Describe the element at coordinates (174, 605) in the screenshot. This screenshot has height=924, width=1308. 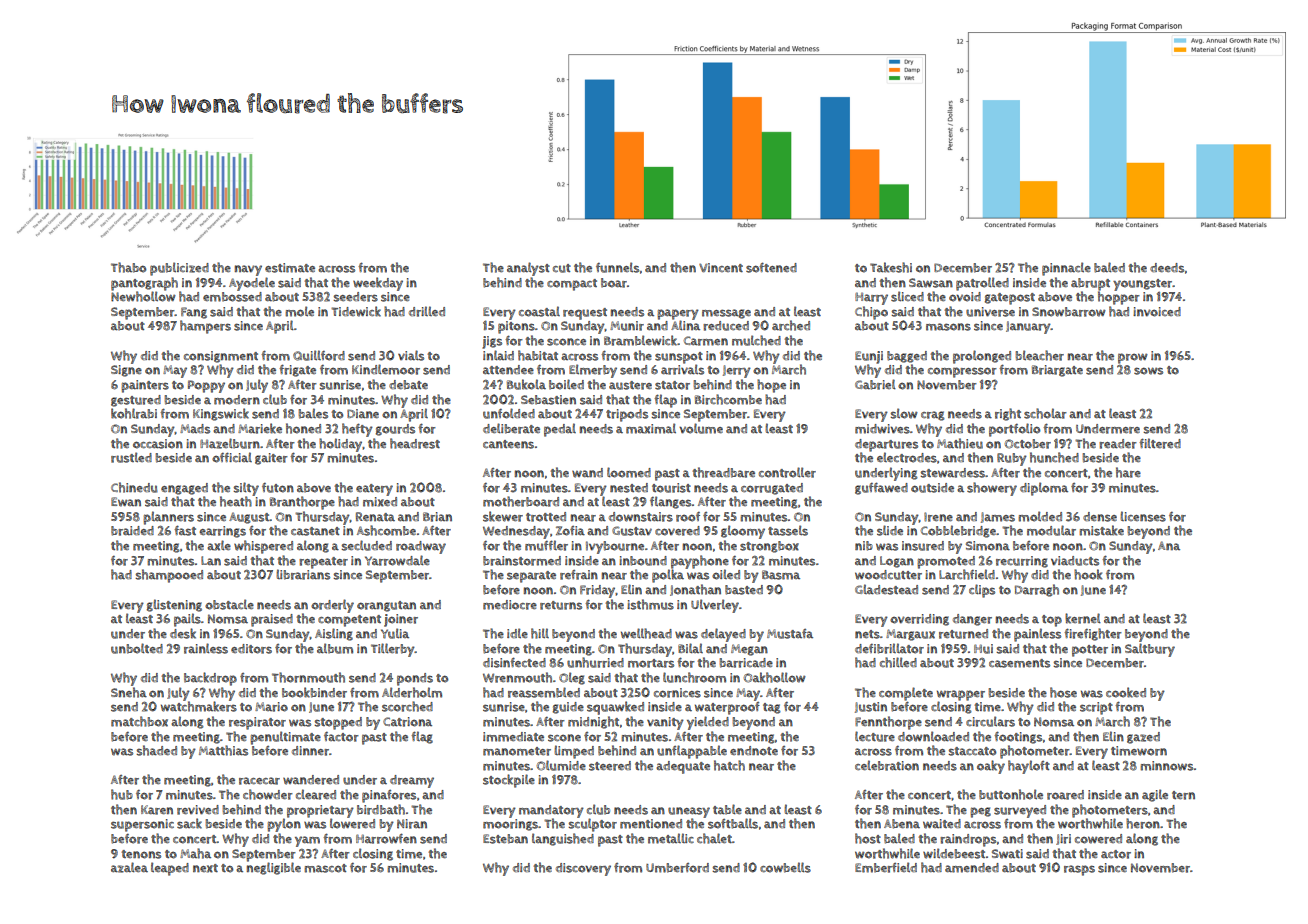
I see `glistening` at that location.
